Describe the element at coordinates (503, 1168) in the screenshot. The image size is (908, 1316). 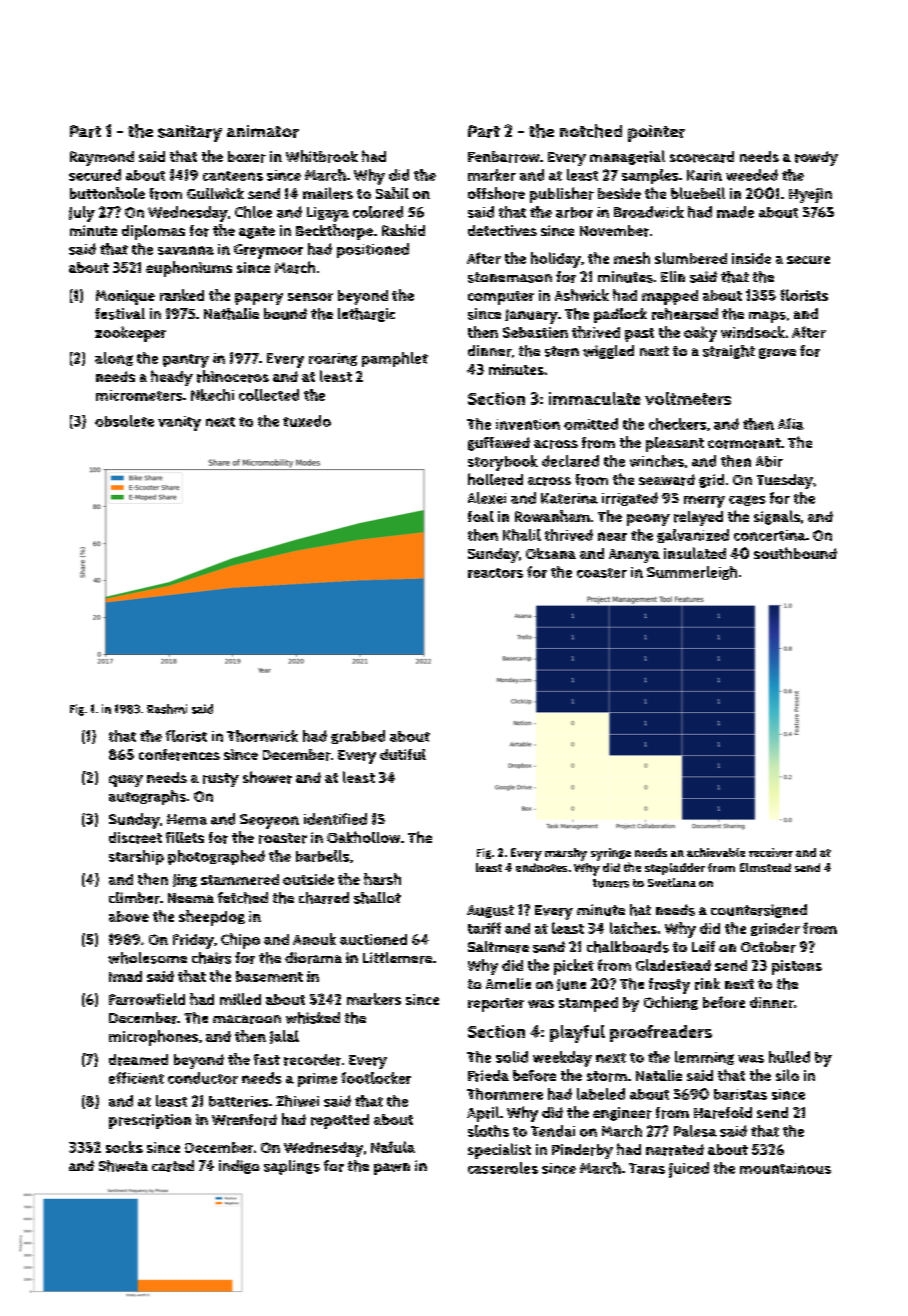
I see `casseroles` at that location.
